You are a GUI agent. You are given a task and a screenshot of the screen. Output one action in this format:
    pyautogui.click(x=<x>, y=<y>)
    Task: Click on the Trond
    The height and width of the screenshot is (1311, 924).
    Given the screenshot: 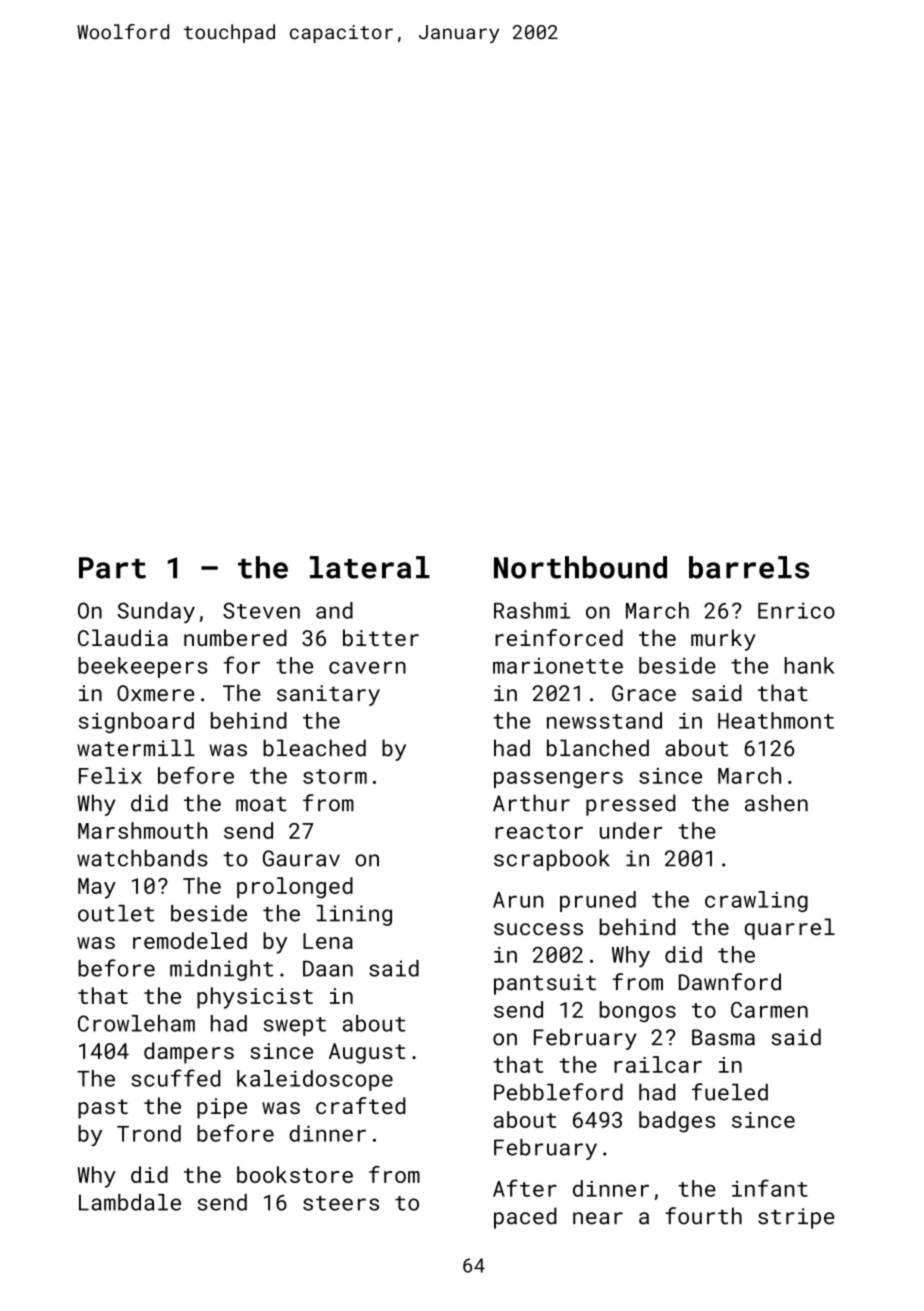 What is the action you would take?
    pyautogui.click(x=149, y=1133)
